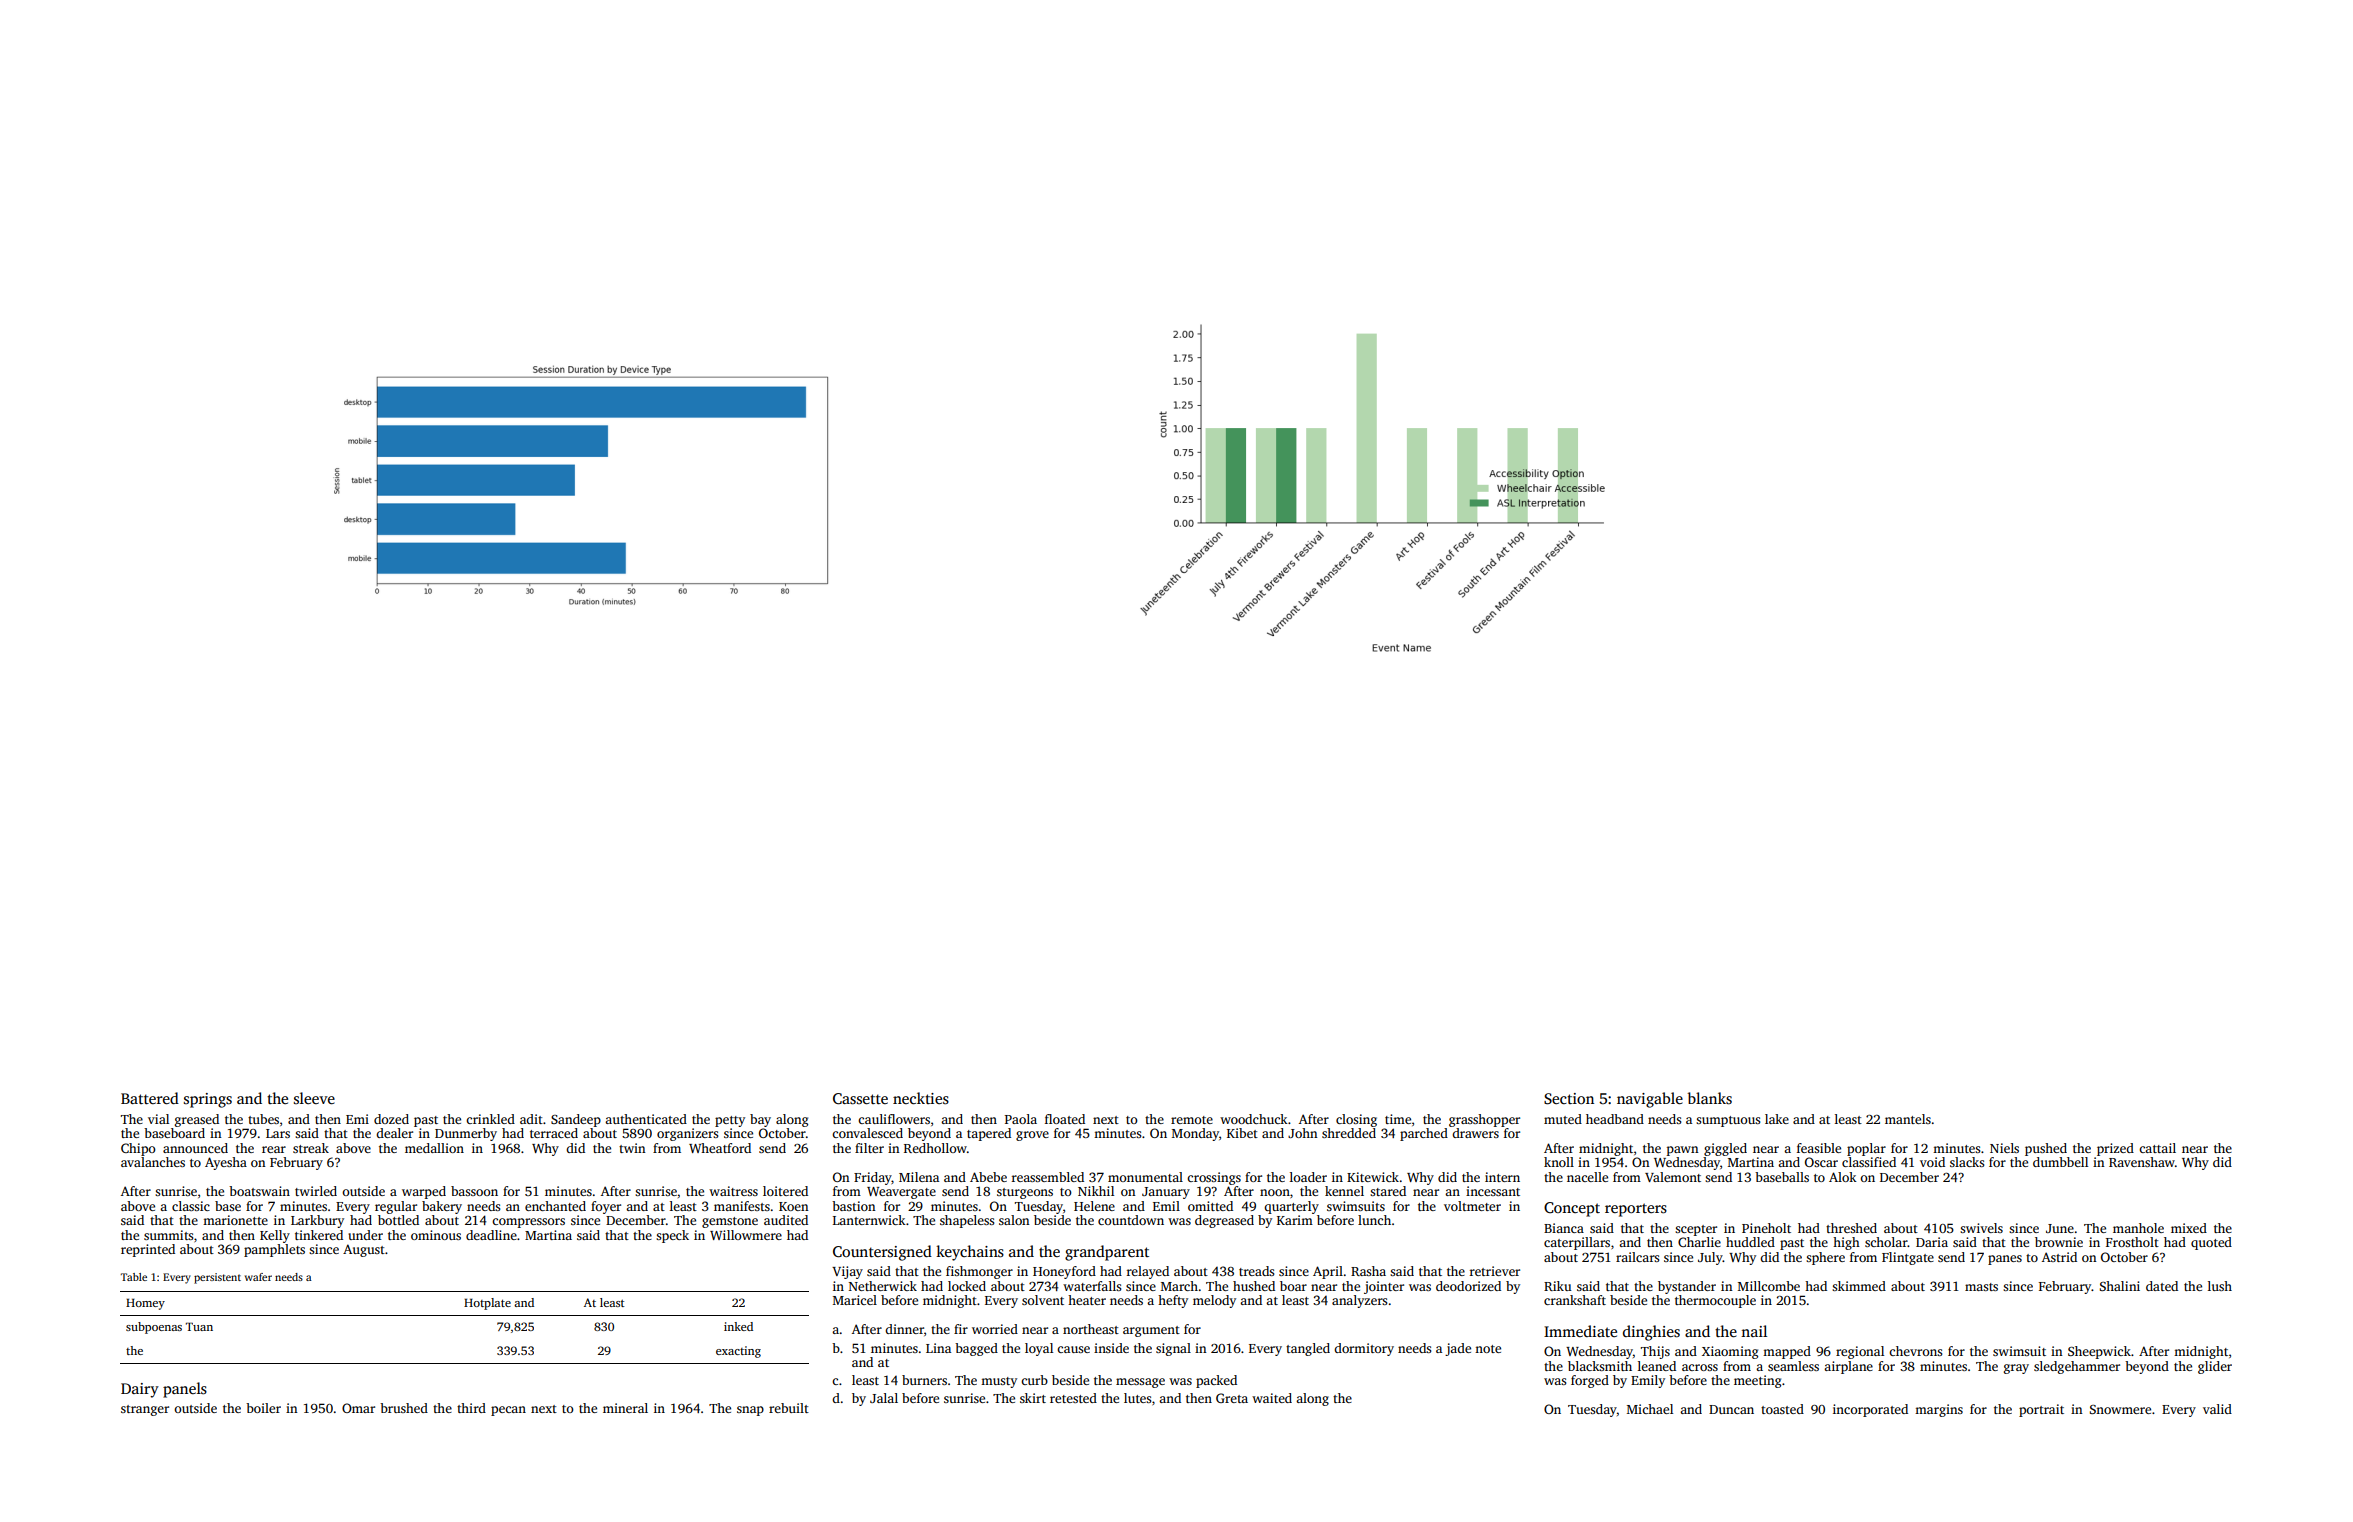 The width and height of the screenshot is (2353, 1522). I want to click on bystander, so click(1687, 1287).
